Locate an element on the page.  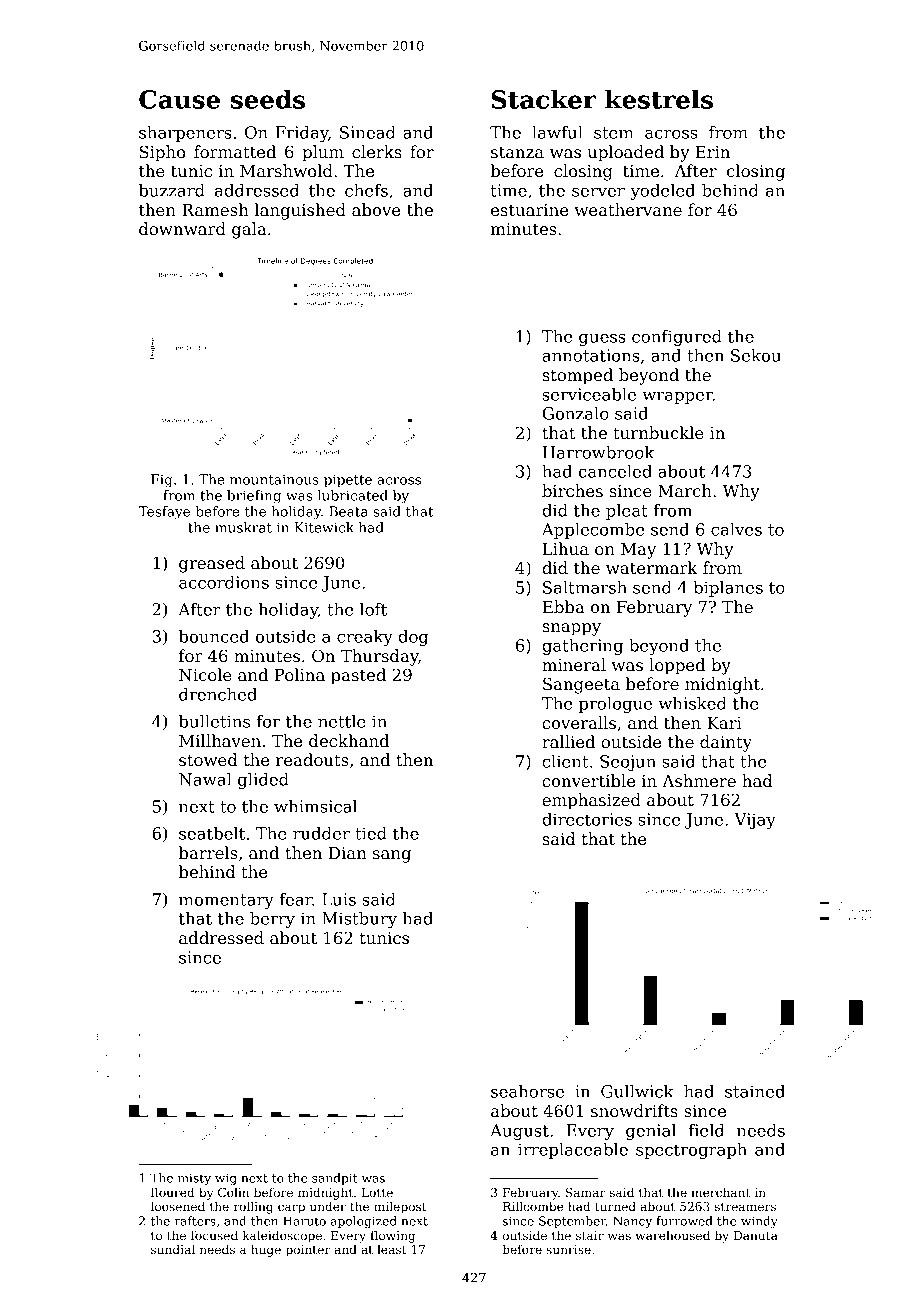
tied is located at coordinates (371, 833).
